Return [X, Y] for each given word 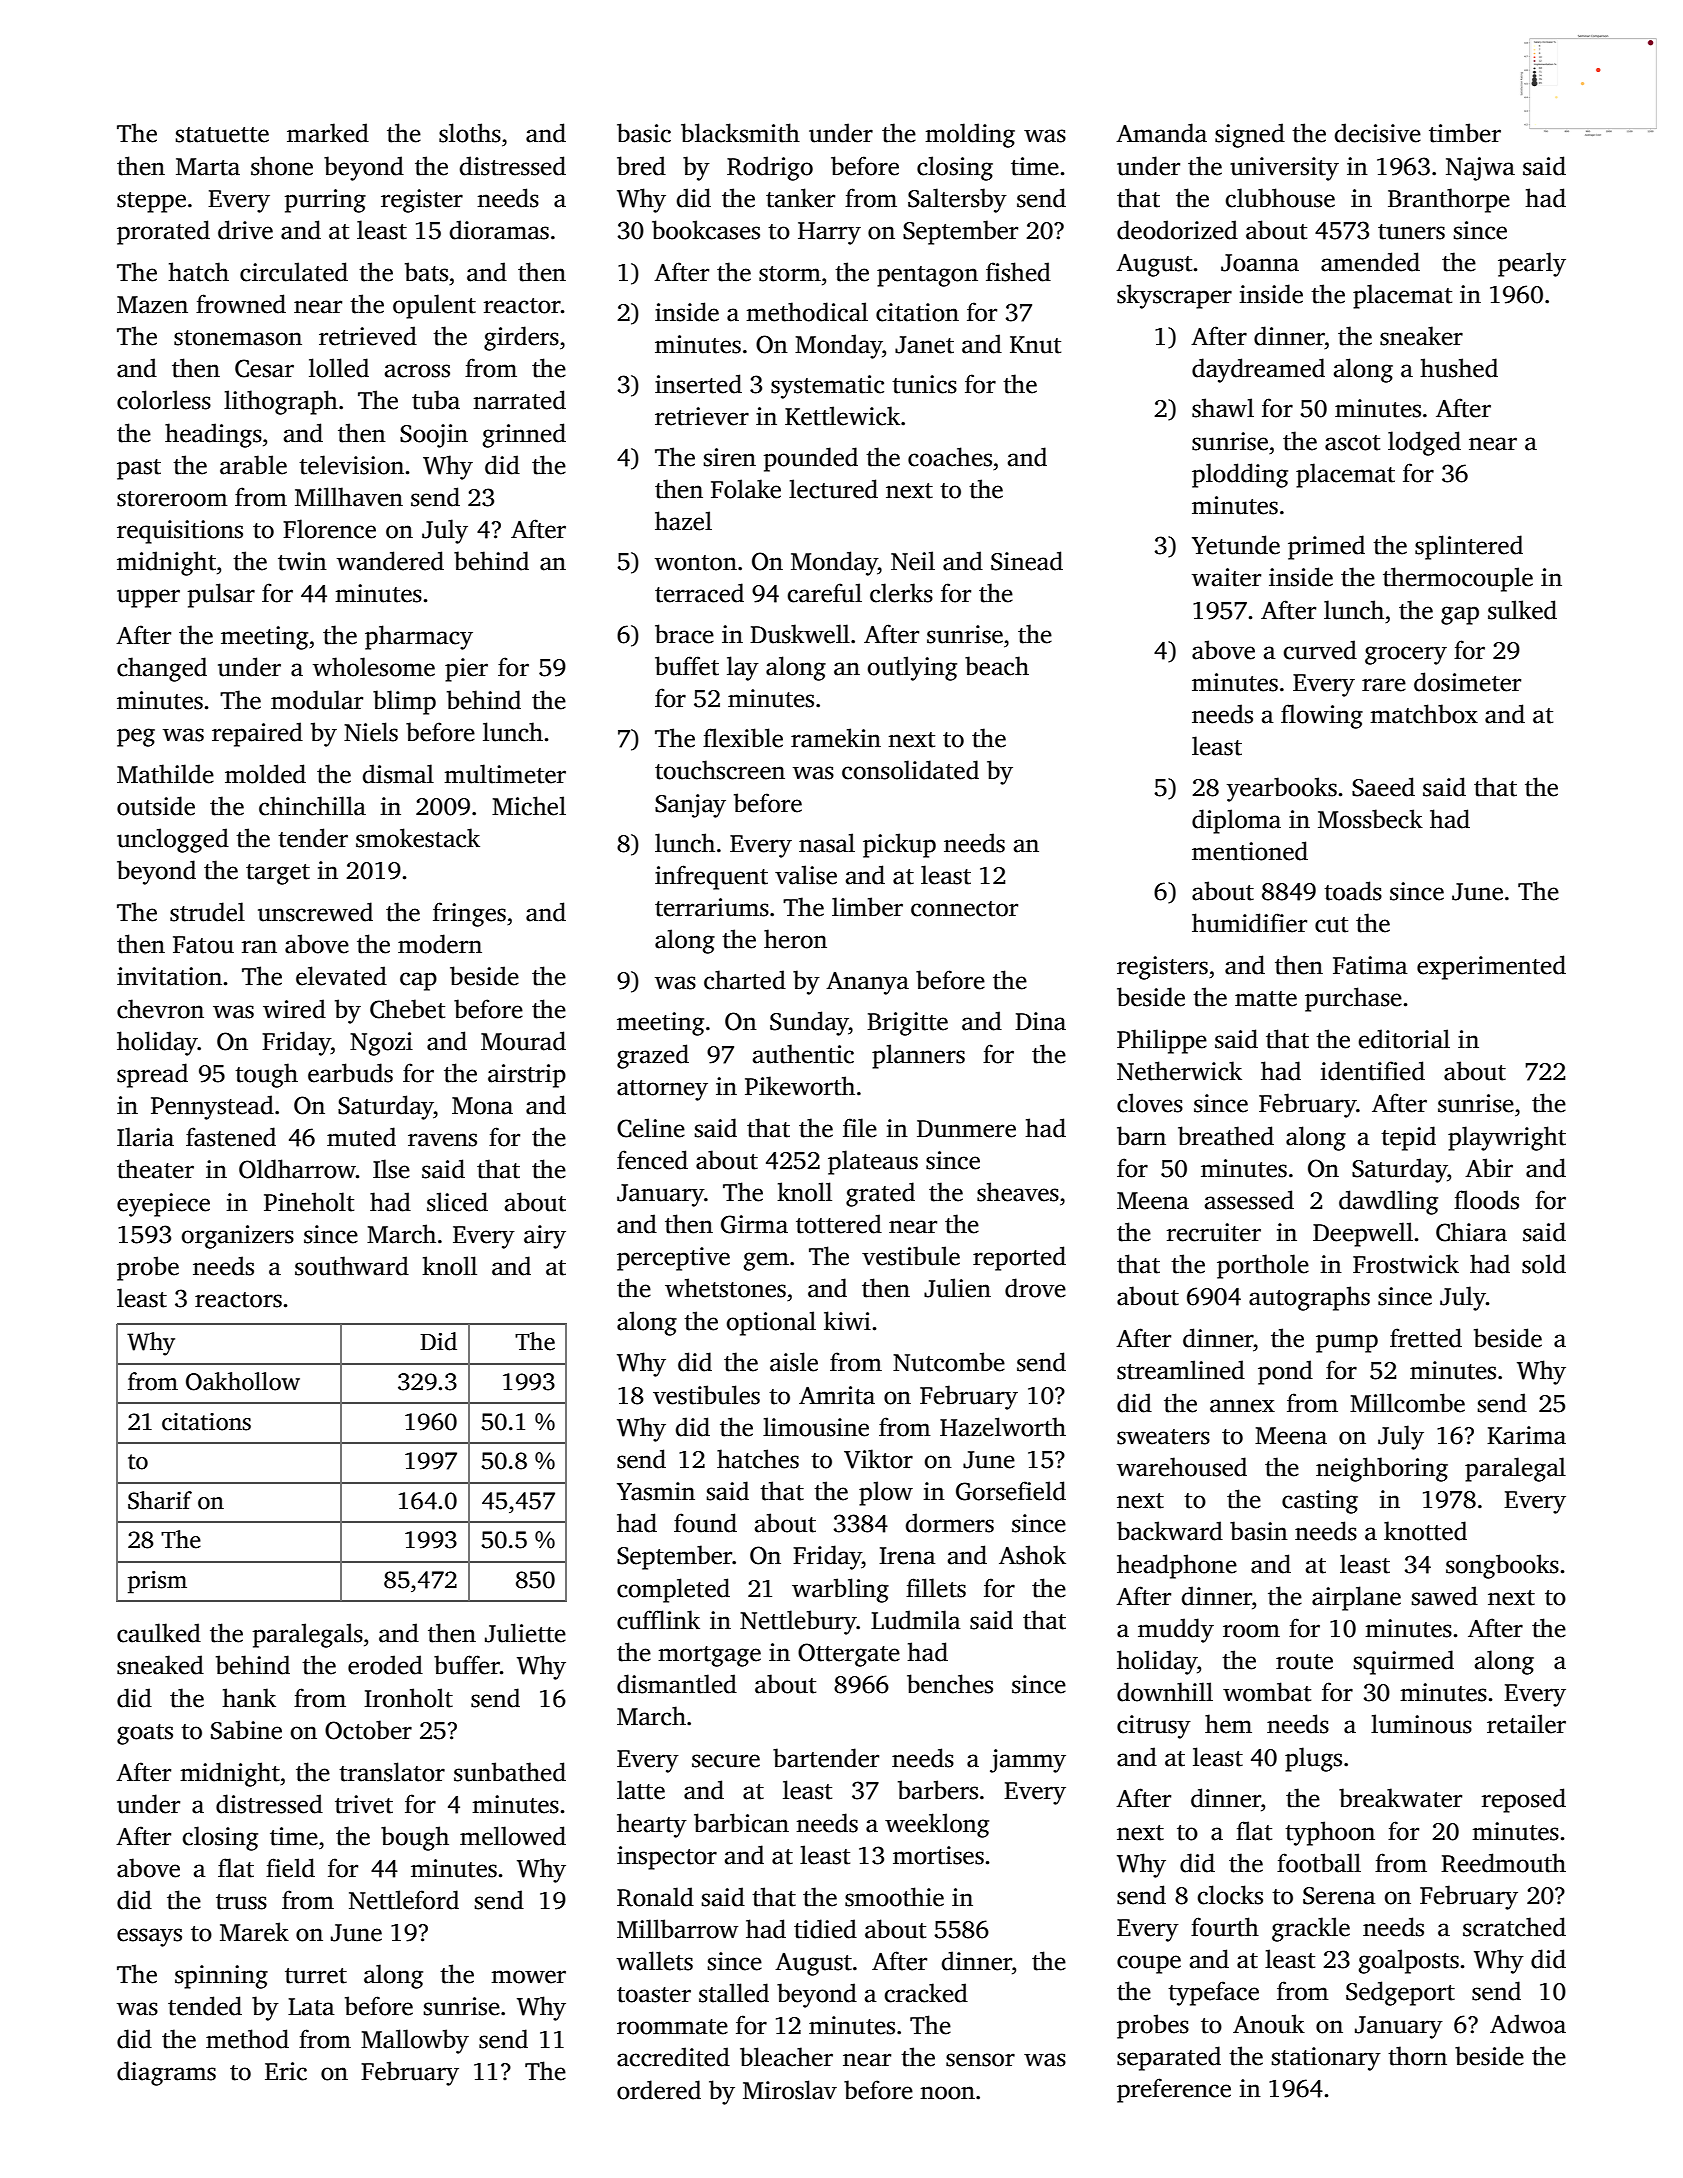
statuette [222, 135]
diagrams [166, 2073]
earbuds [350, 1073]
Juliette [525, 1633]
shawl [1223, 408]
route [1304, 1662]
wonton [696, 563]
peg [136, 737]
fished [1018, 272]
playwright [1507, 1138]
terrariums [712, 907]
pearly [1532, 264]
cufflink [658, 1620]
